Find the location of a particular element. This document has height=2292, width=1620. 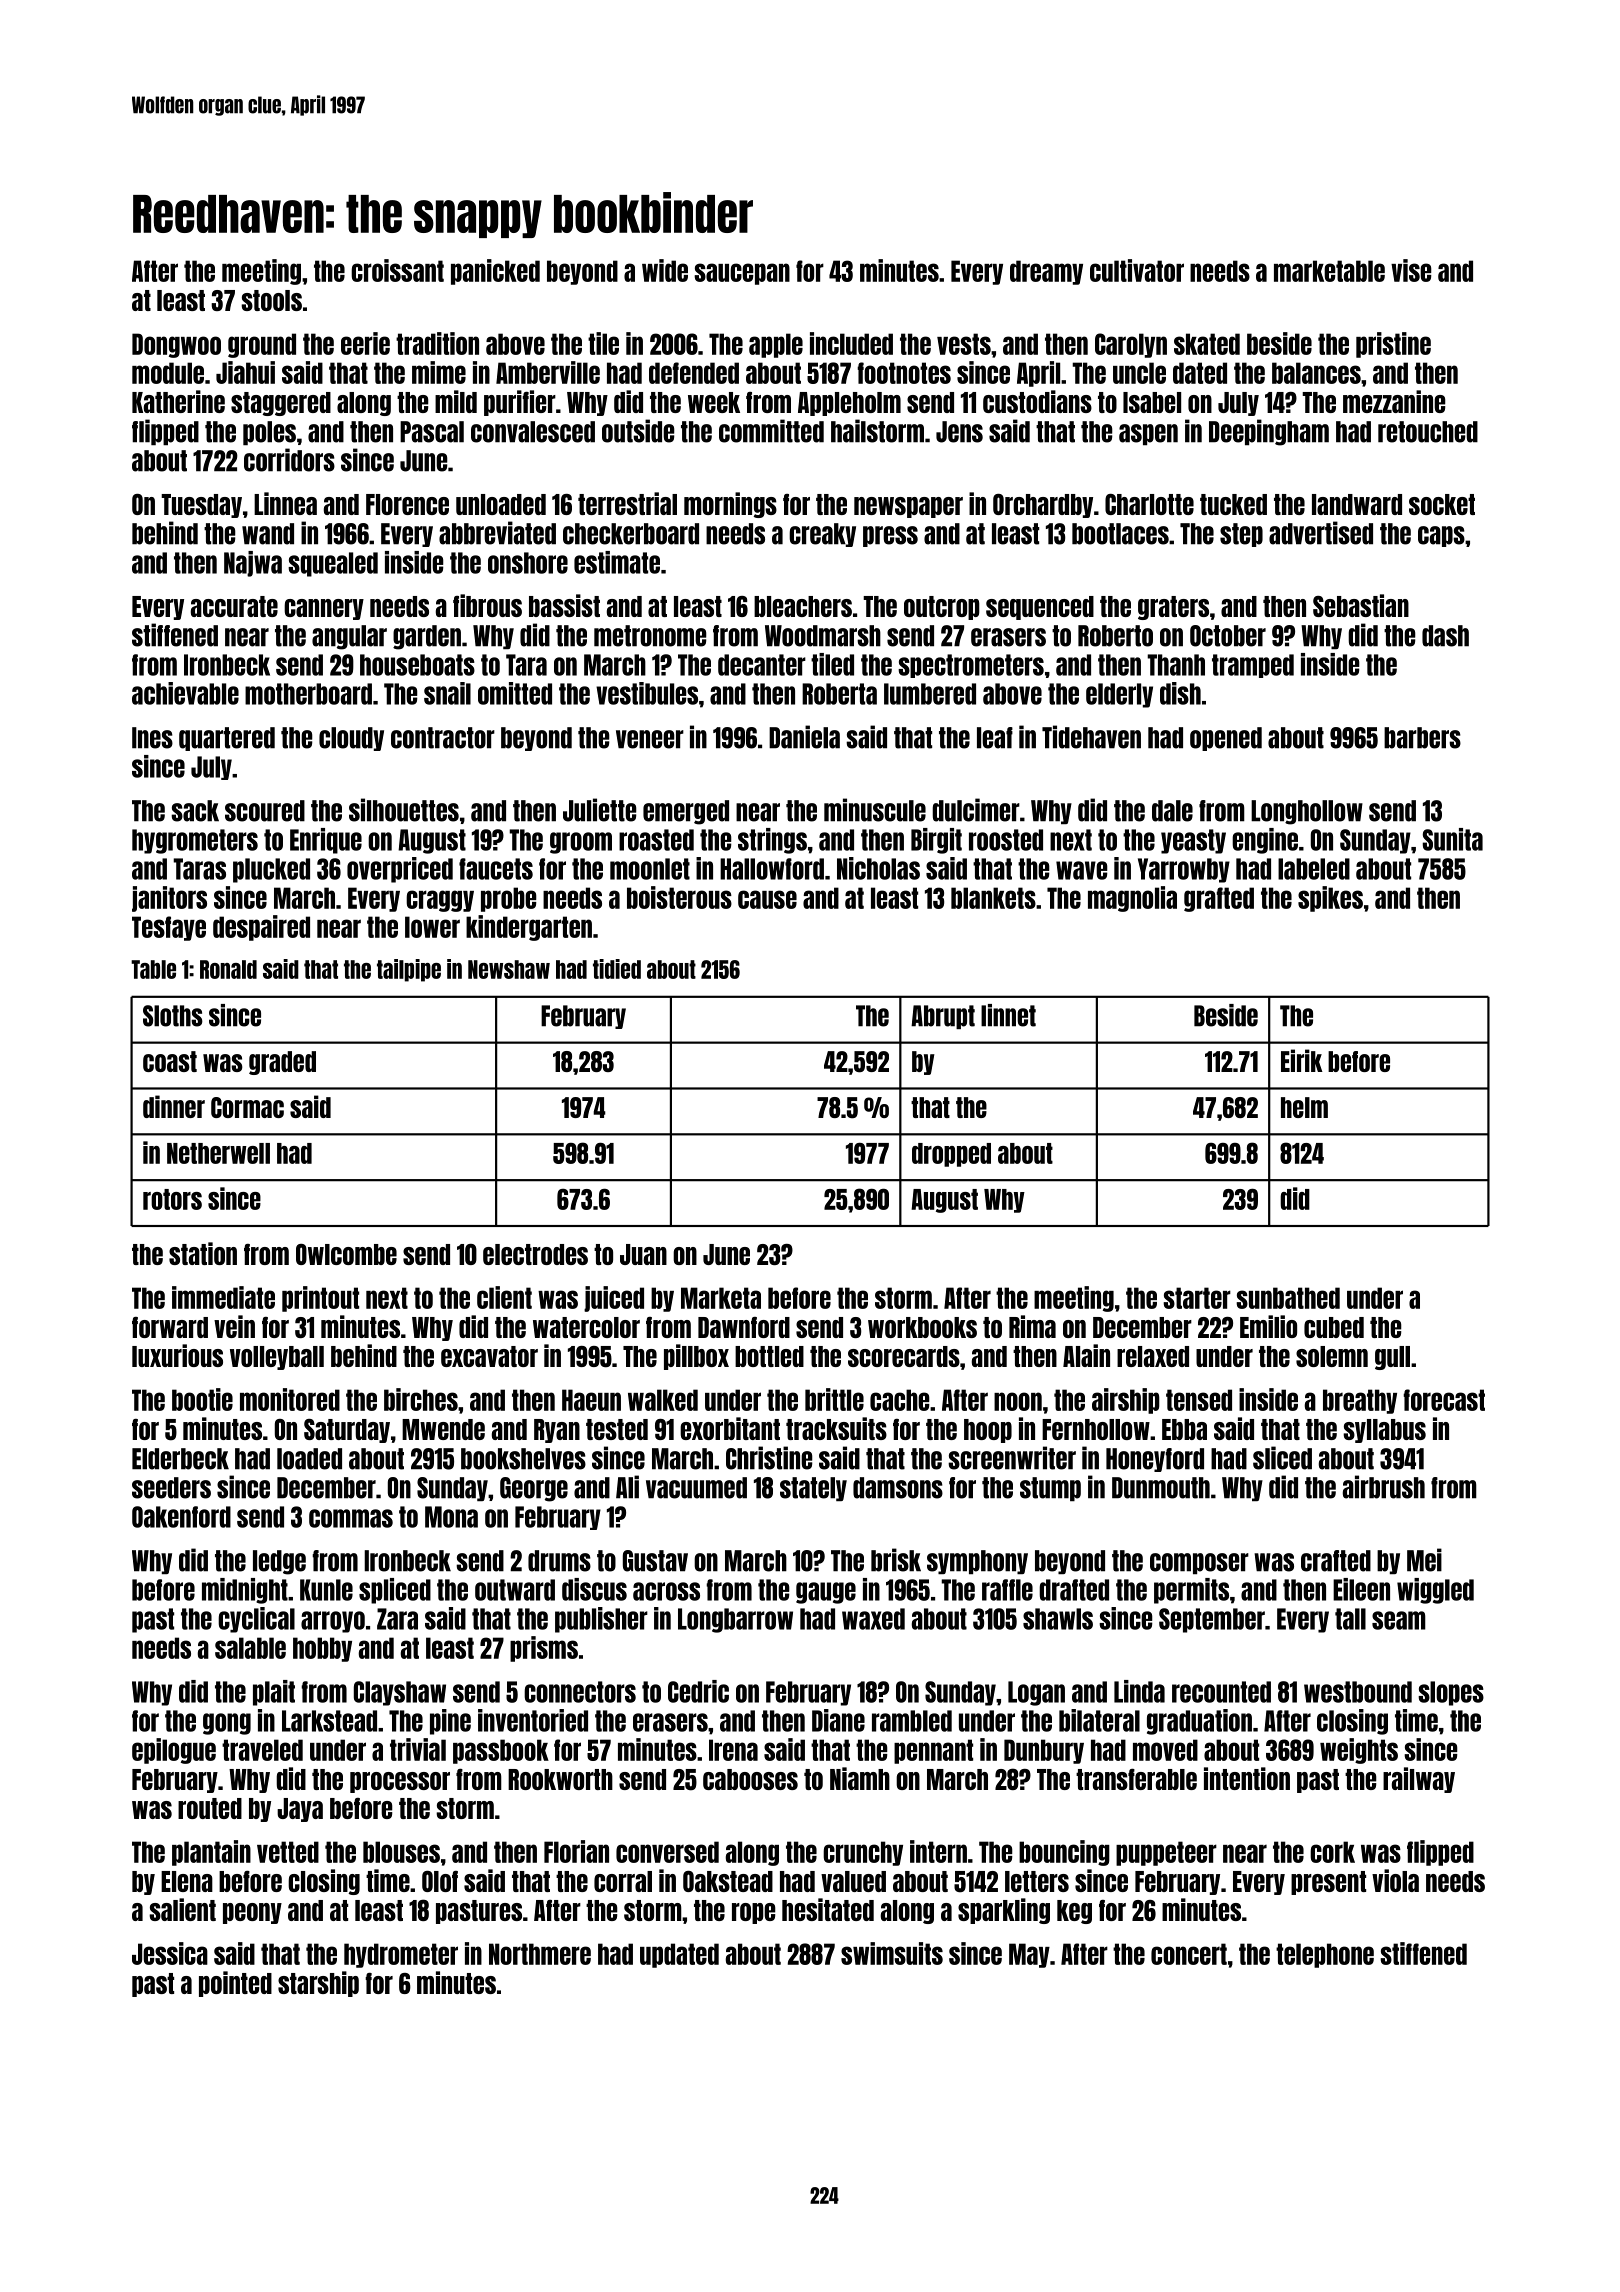

Sloths is located at coordinates (173, 1016).
